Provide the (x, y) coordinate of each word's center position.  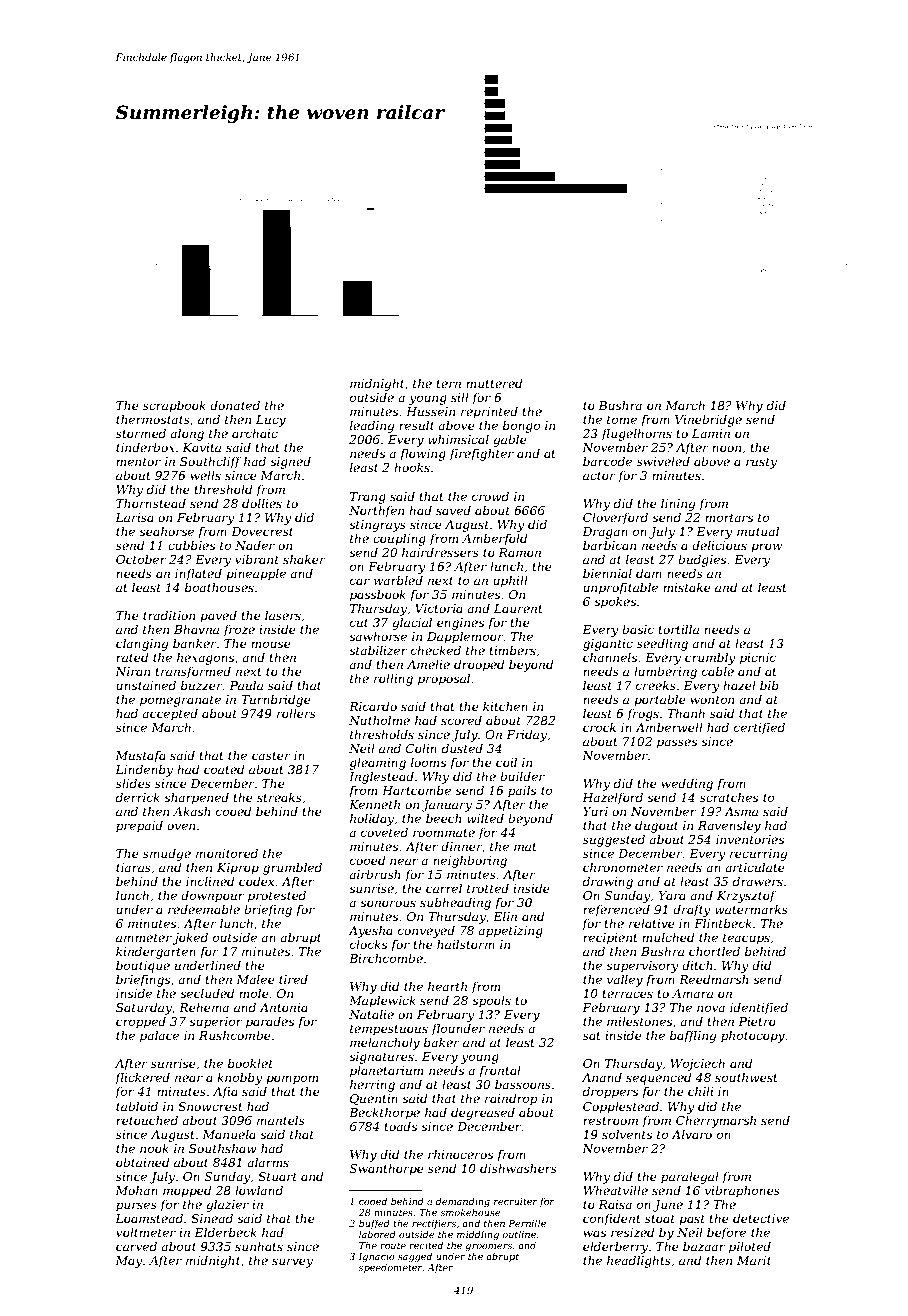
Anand (602, 1077)
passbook (378, 595)
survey (292, 1263)
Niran (132, 671)
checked (436, 650)
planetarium (386, 1071)
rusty (761, 463)
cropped (141, 1022)
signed (290, 462)
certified (759, 728)
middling (478, 1235)
